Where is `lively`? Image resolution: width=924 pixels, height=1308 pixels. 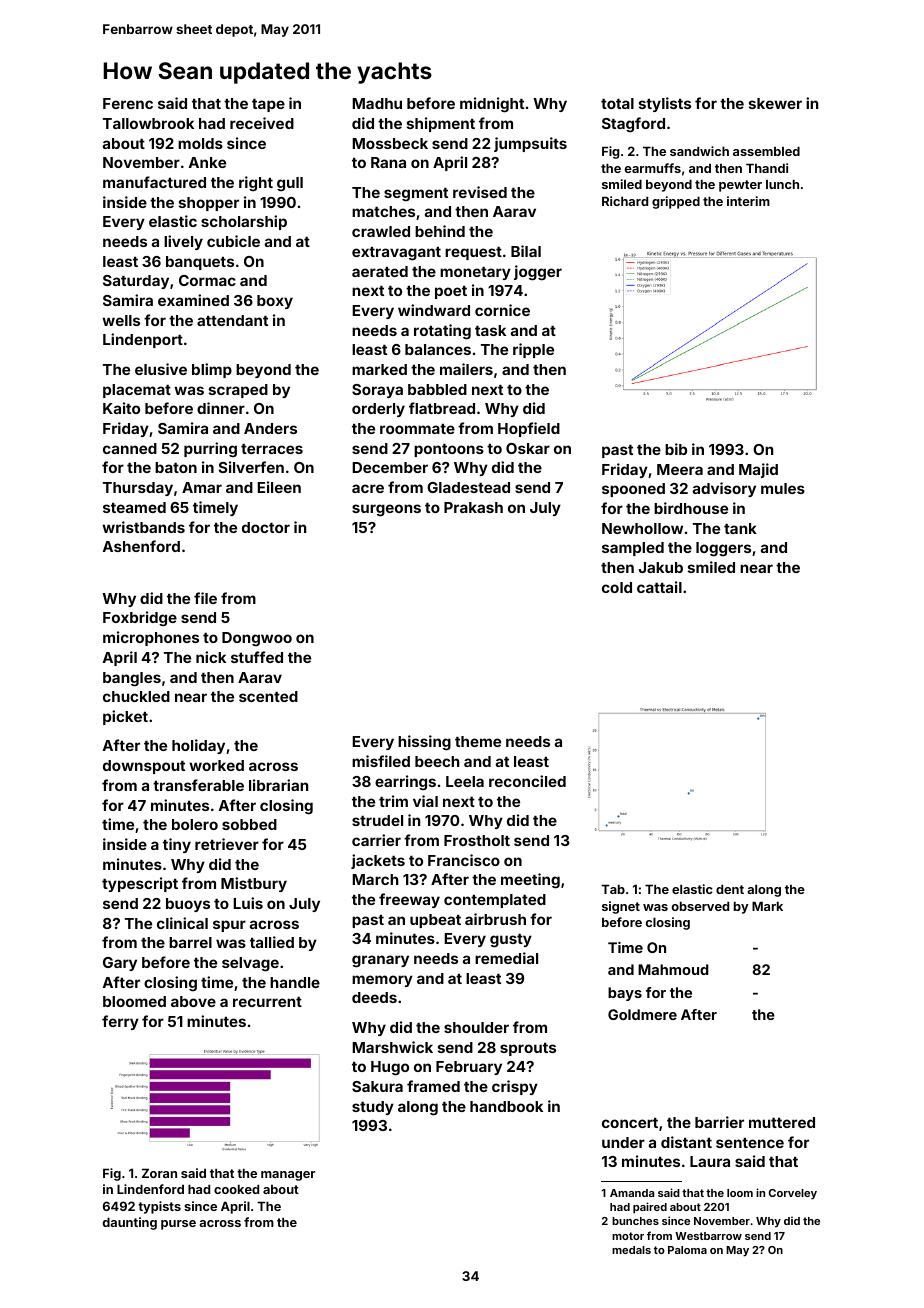 lively is located at coordinates (183, 242).
